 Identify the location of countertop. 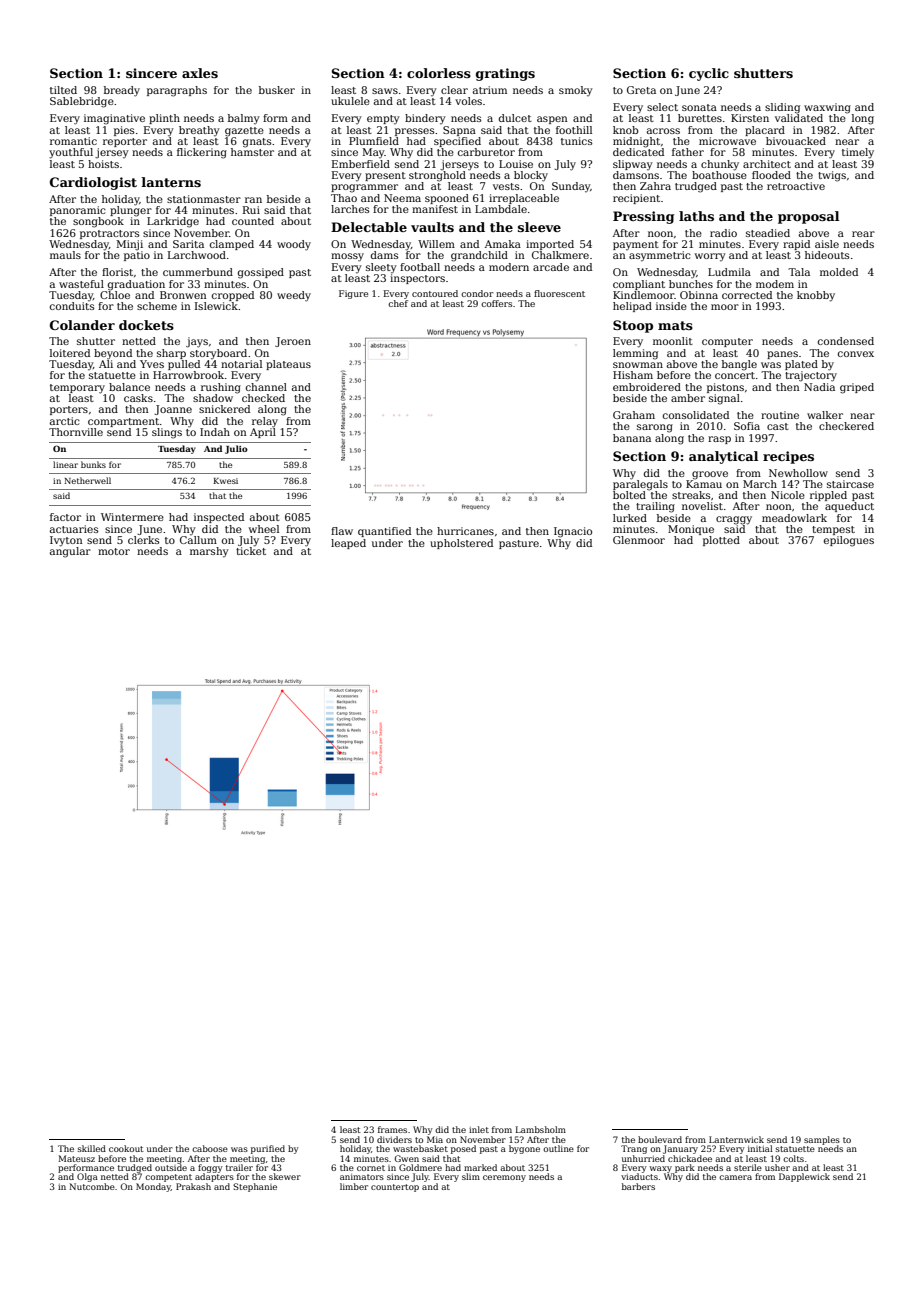
(395, 1188).
